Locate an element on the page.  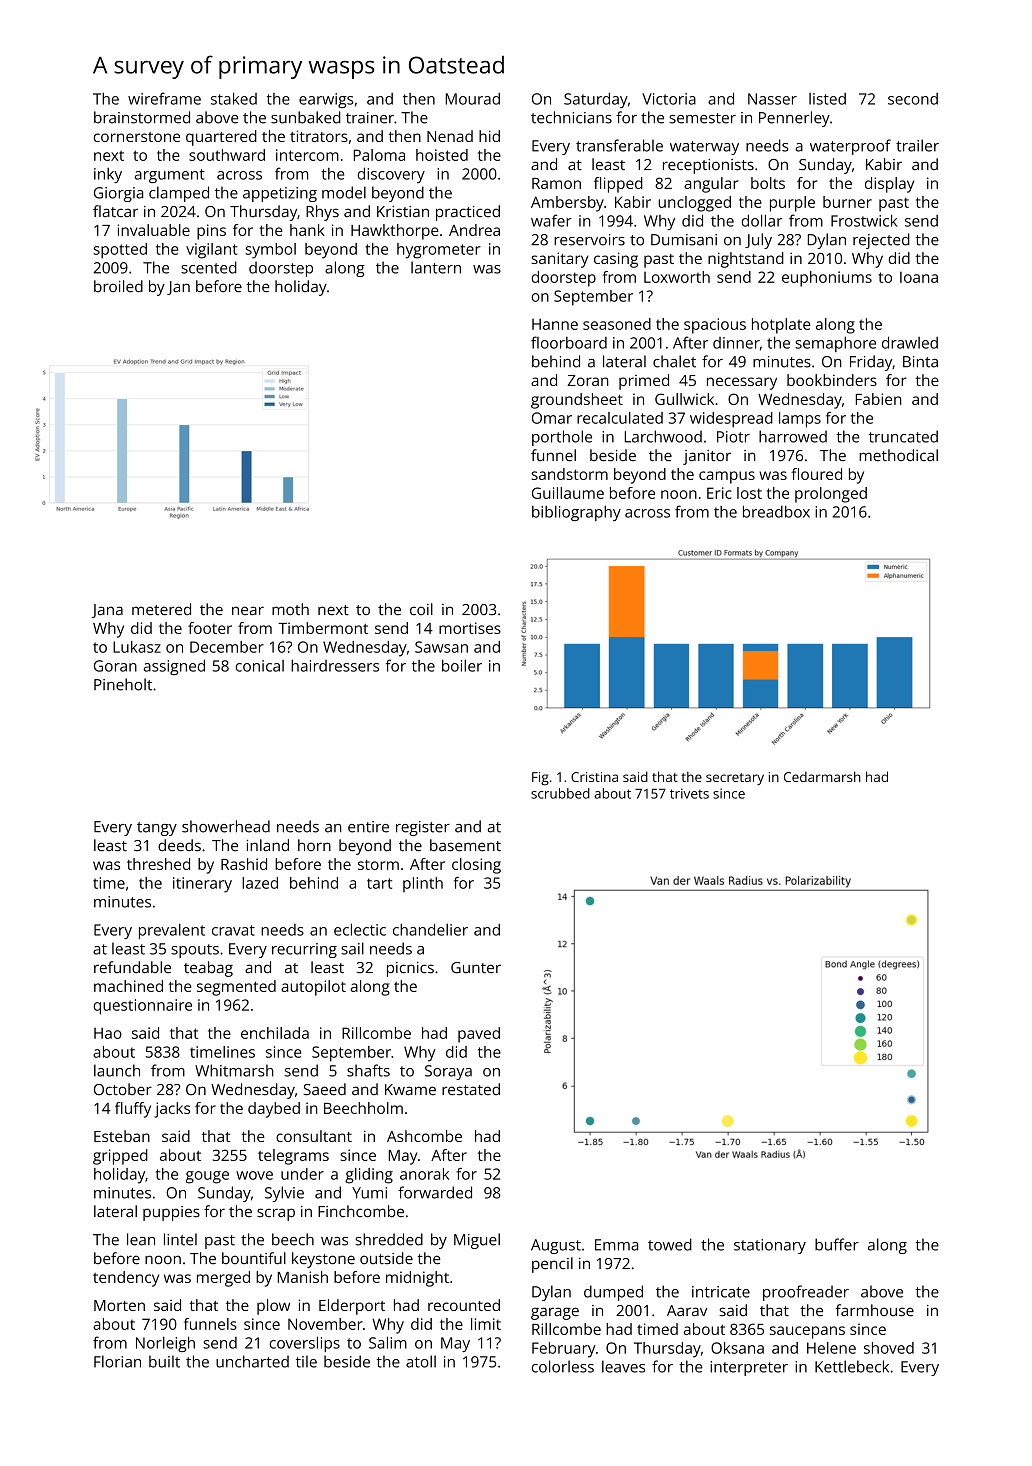
display is located at coordinates (889, 185).
